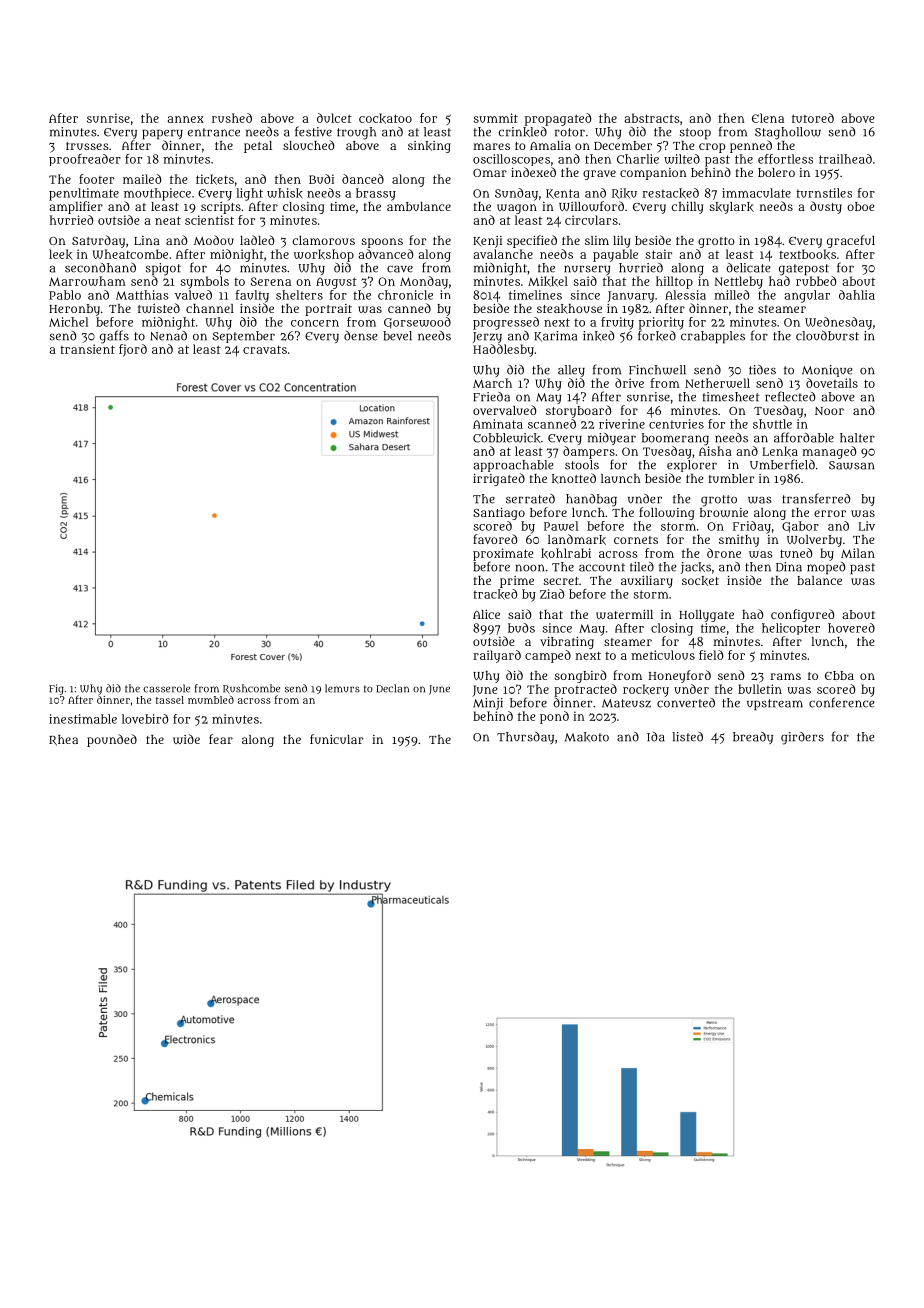 The image size is (924, 1308). What do you see at coordinates (486, 614) in the page?
I see `Alice` at bounding box center [486, 614].
